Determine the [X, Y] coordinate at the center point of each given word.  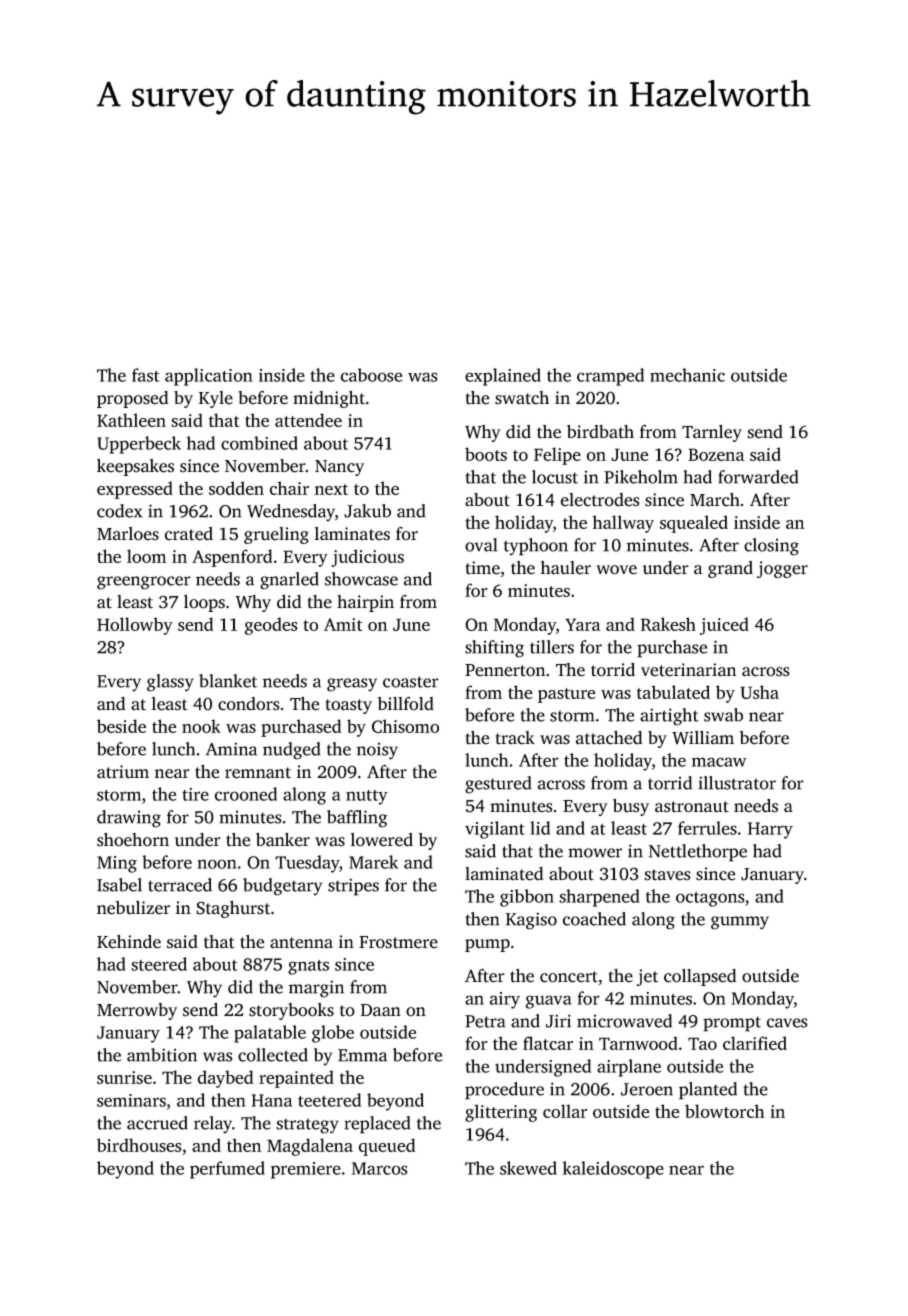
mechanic [687, 375]
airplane [629, 1068]
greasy [352, 685]
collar [565, 1111]
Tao [702, 1043]
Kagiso [531, 921]
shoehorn [133, 840]
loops [204, 603]
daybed [225, 1079]
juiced [724, 626]
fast [146, 375]
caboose [371, 375]
